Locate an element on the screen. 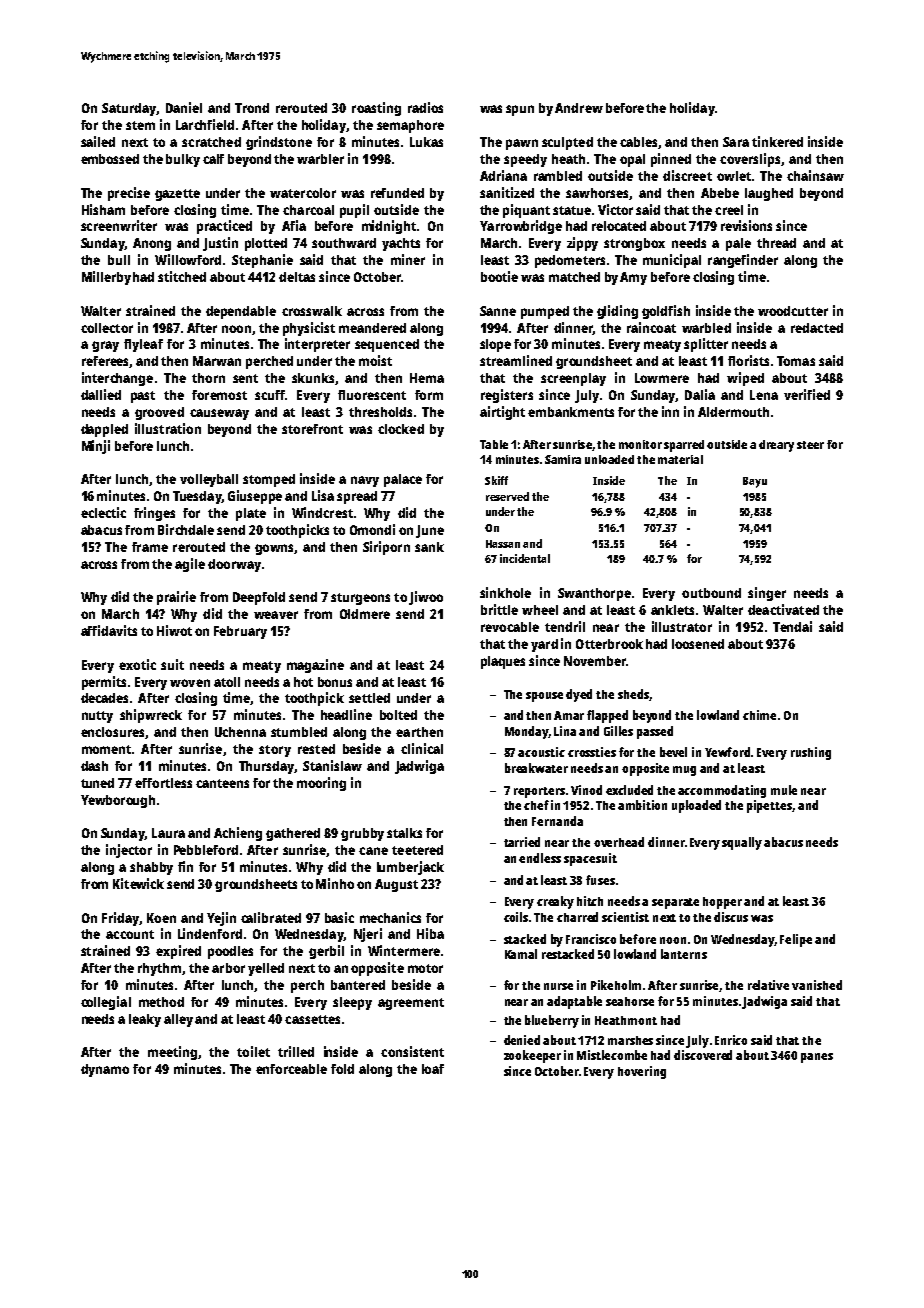 Image resolution: width=924 pixels, height=1308 pixels. Swanthorpe is located at coordinates (594, 594).
